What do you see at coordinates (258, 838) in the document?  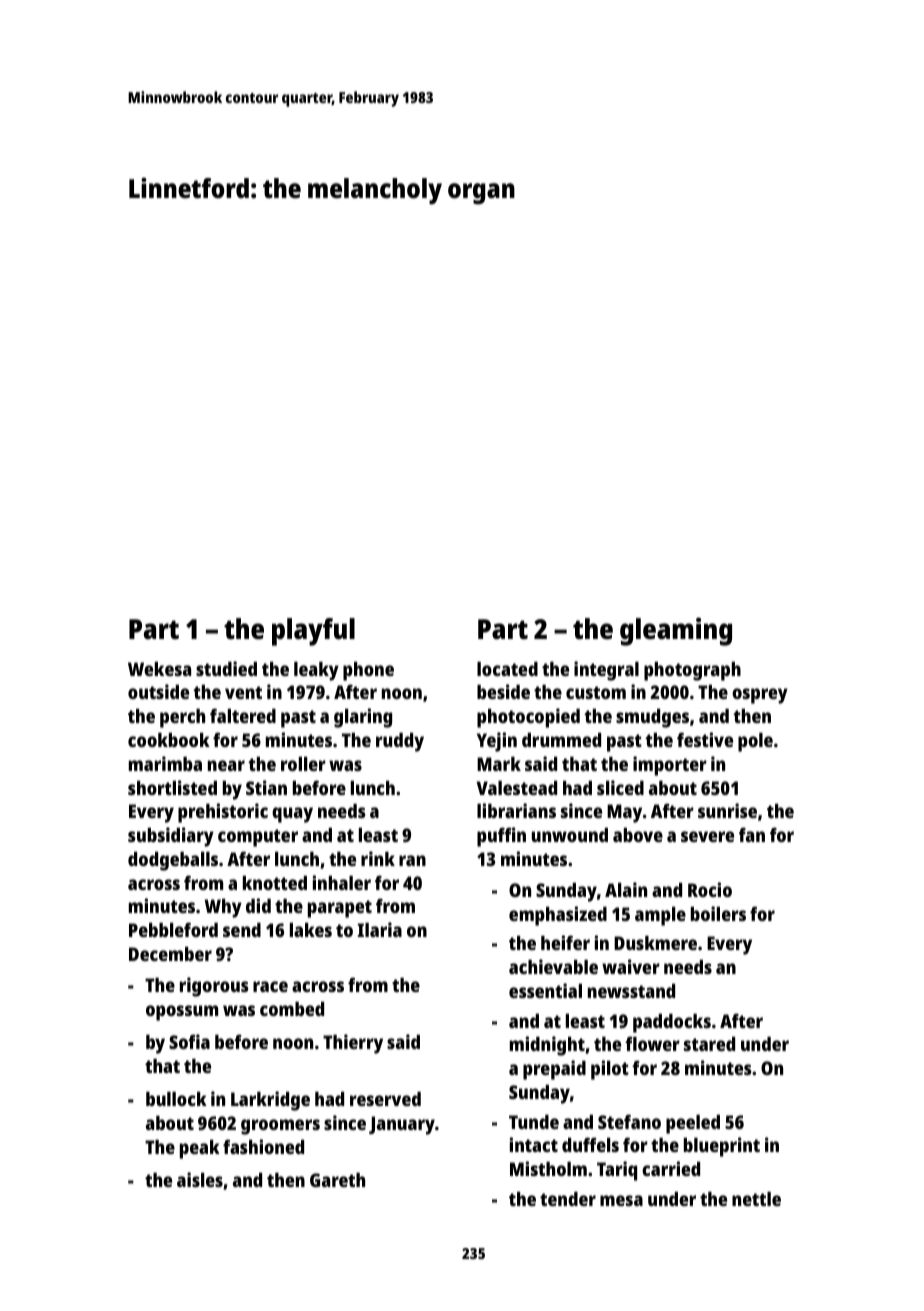 I see `computer` at bounding box center [258, 838].
